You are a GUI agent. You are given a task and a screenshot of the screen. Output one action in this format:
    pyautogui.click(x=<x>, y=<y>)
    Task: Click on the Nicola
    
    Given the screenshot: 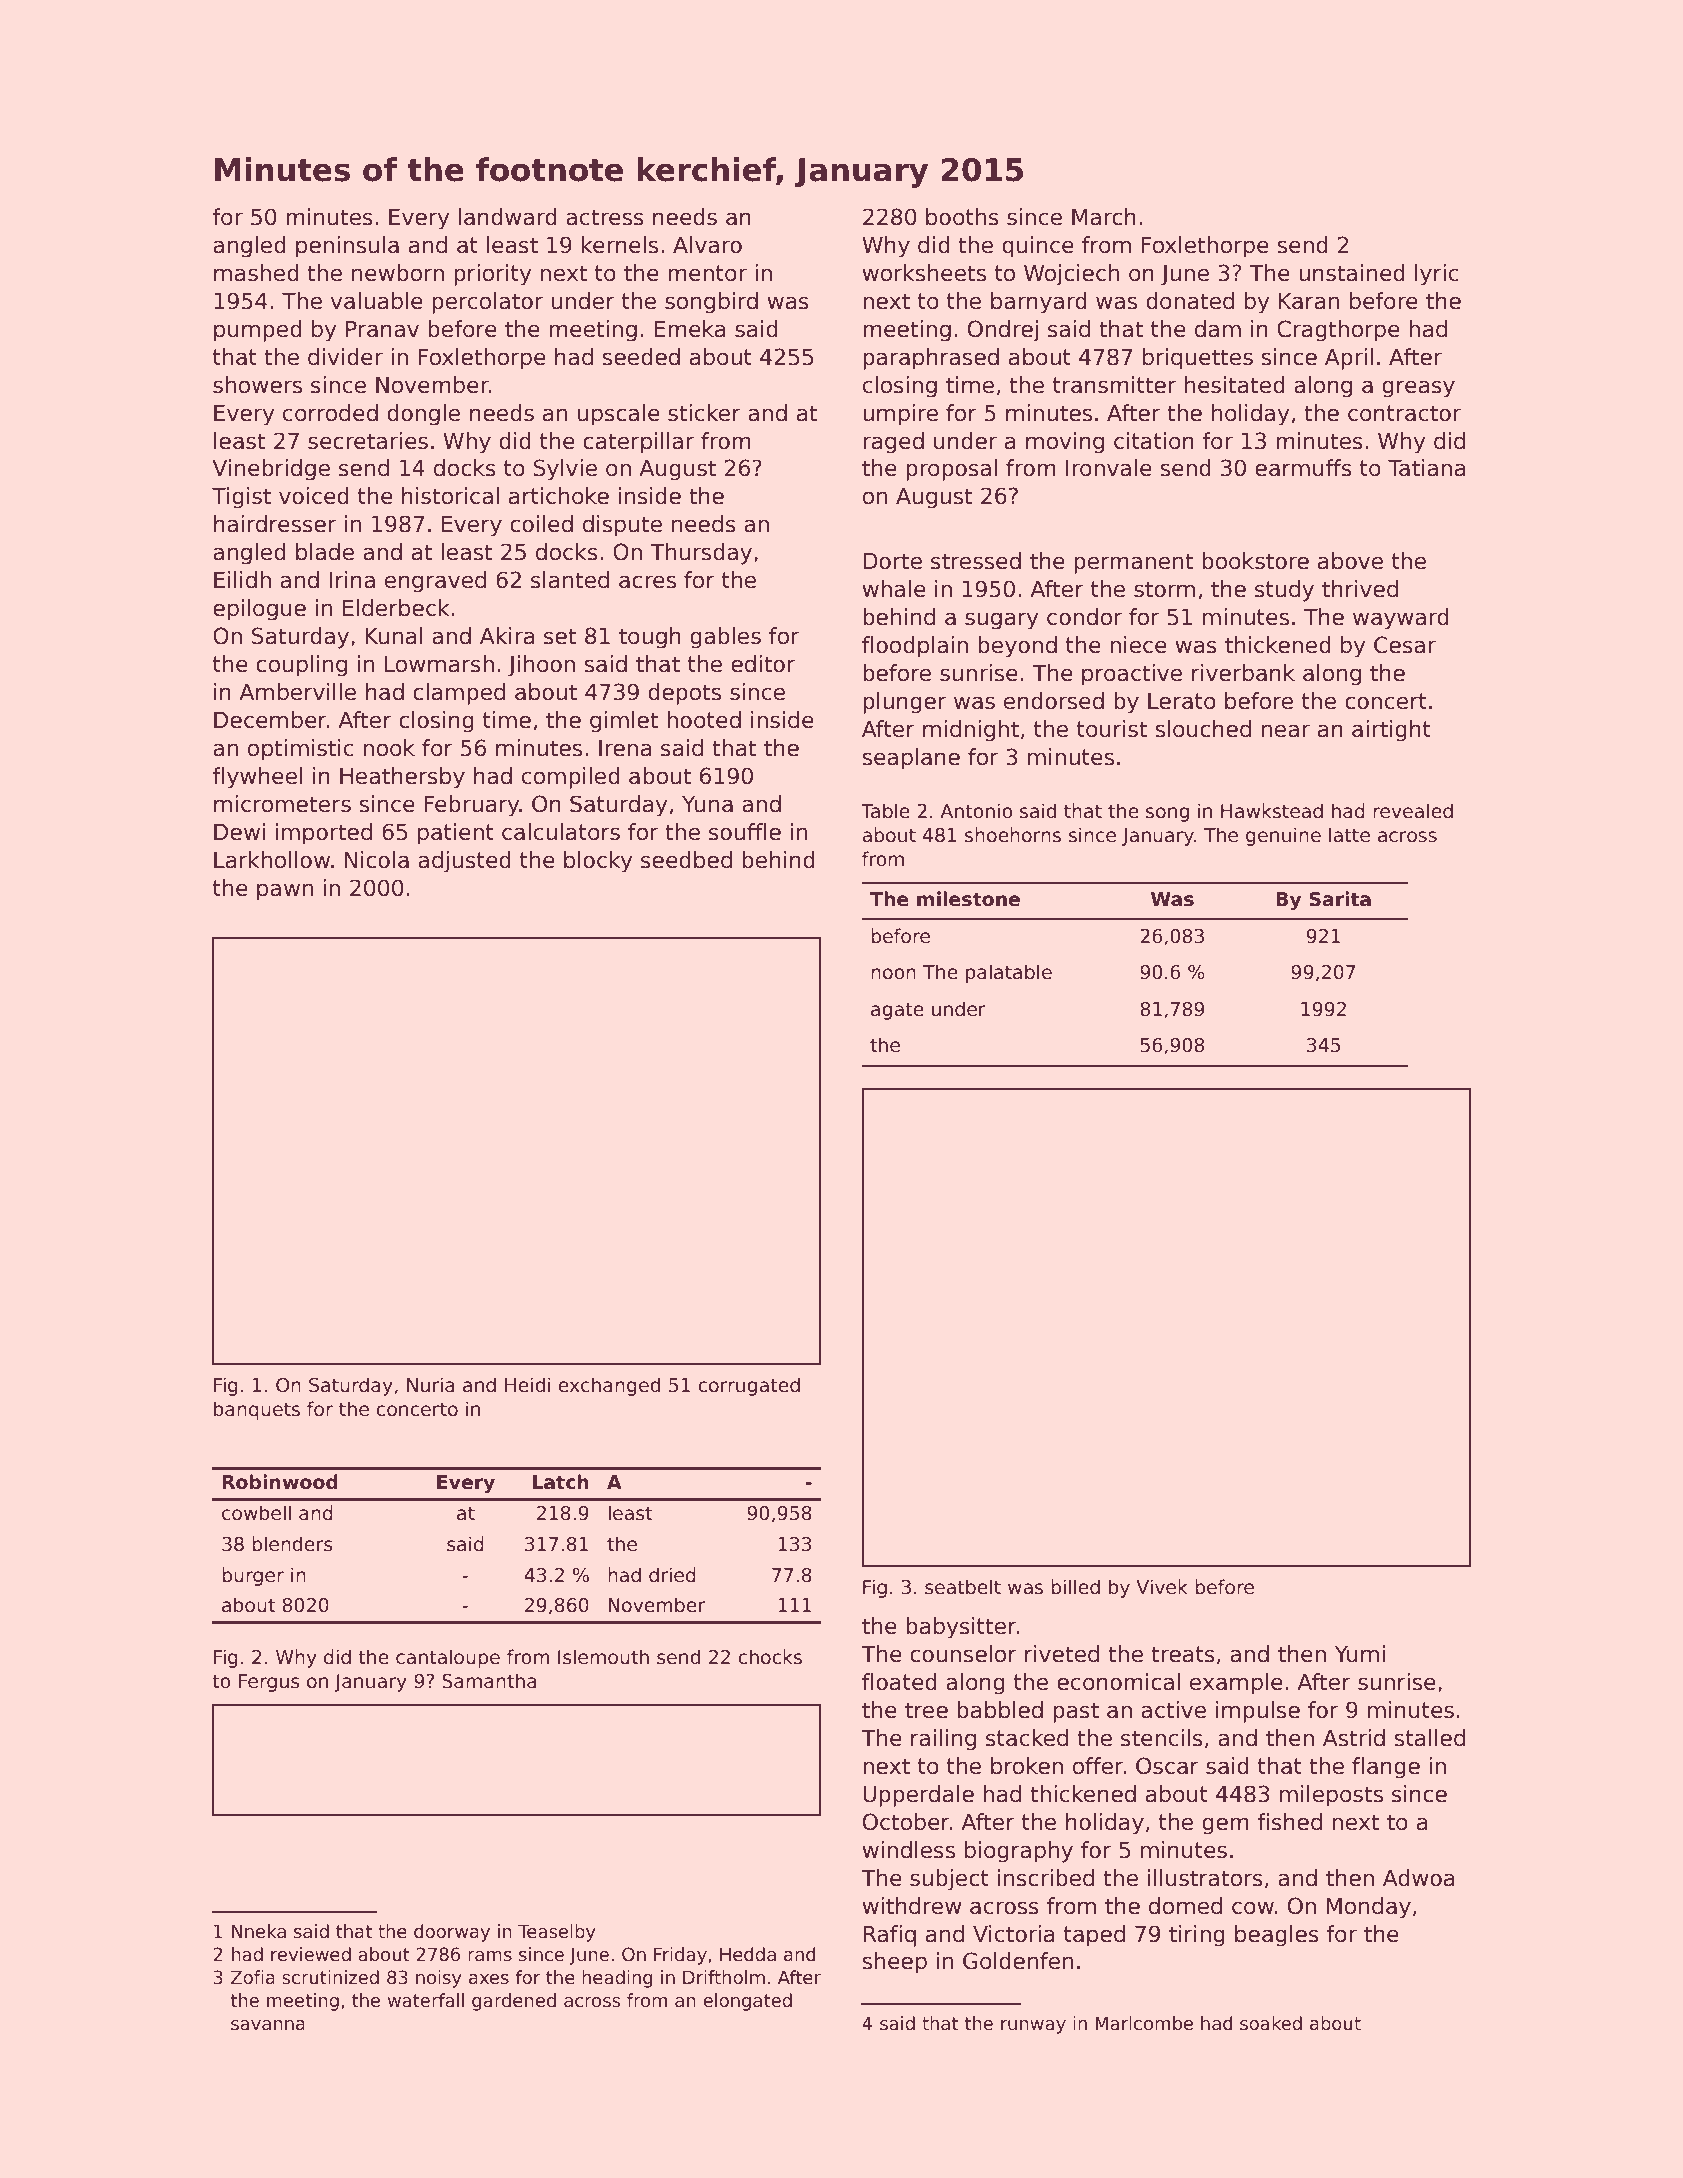 What is the action you would take?
    pyautogui.click(x=376, y=860)
